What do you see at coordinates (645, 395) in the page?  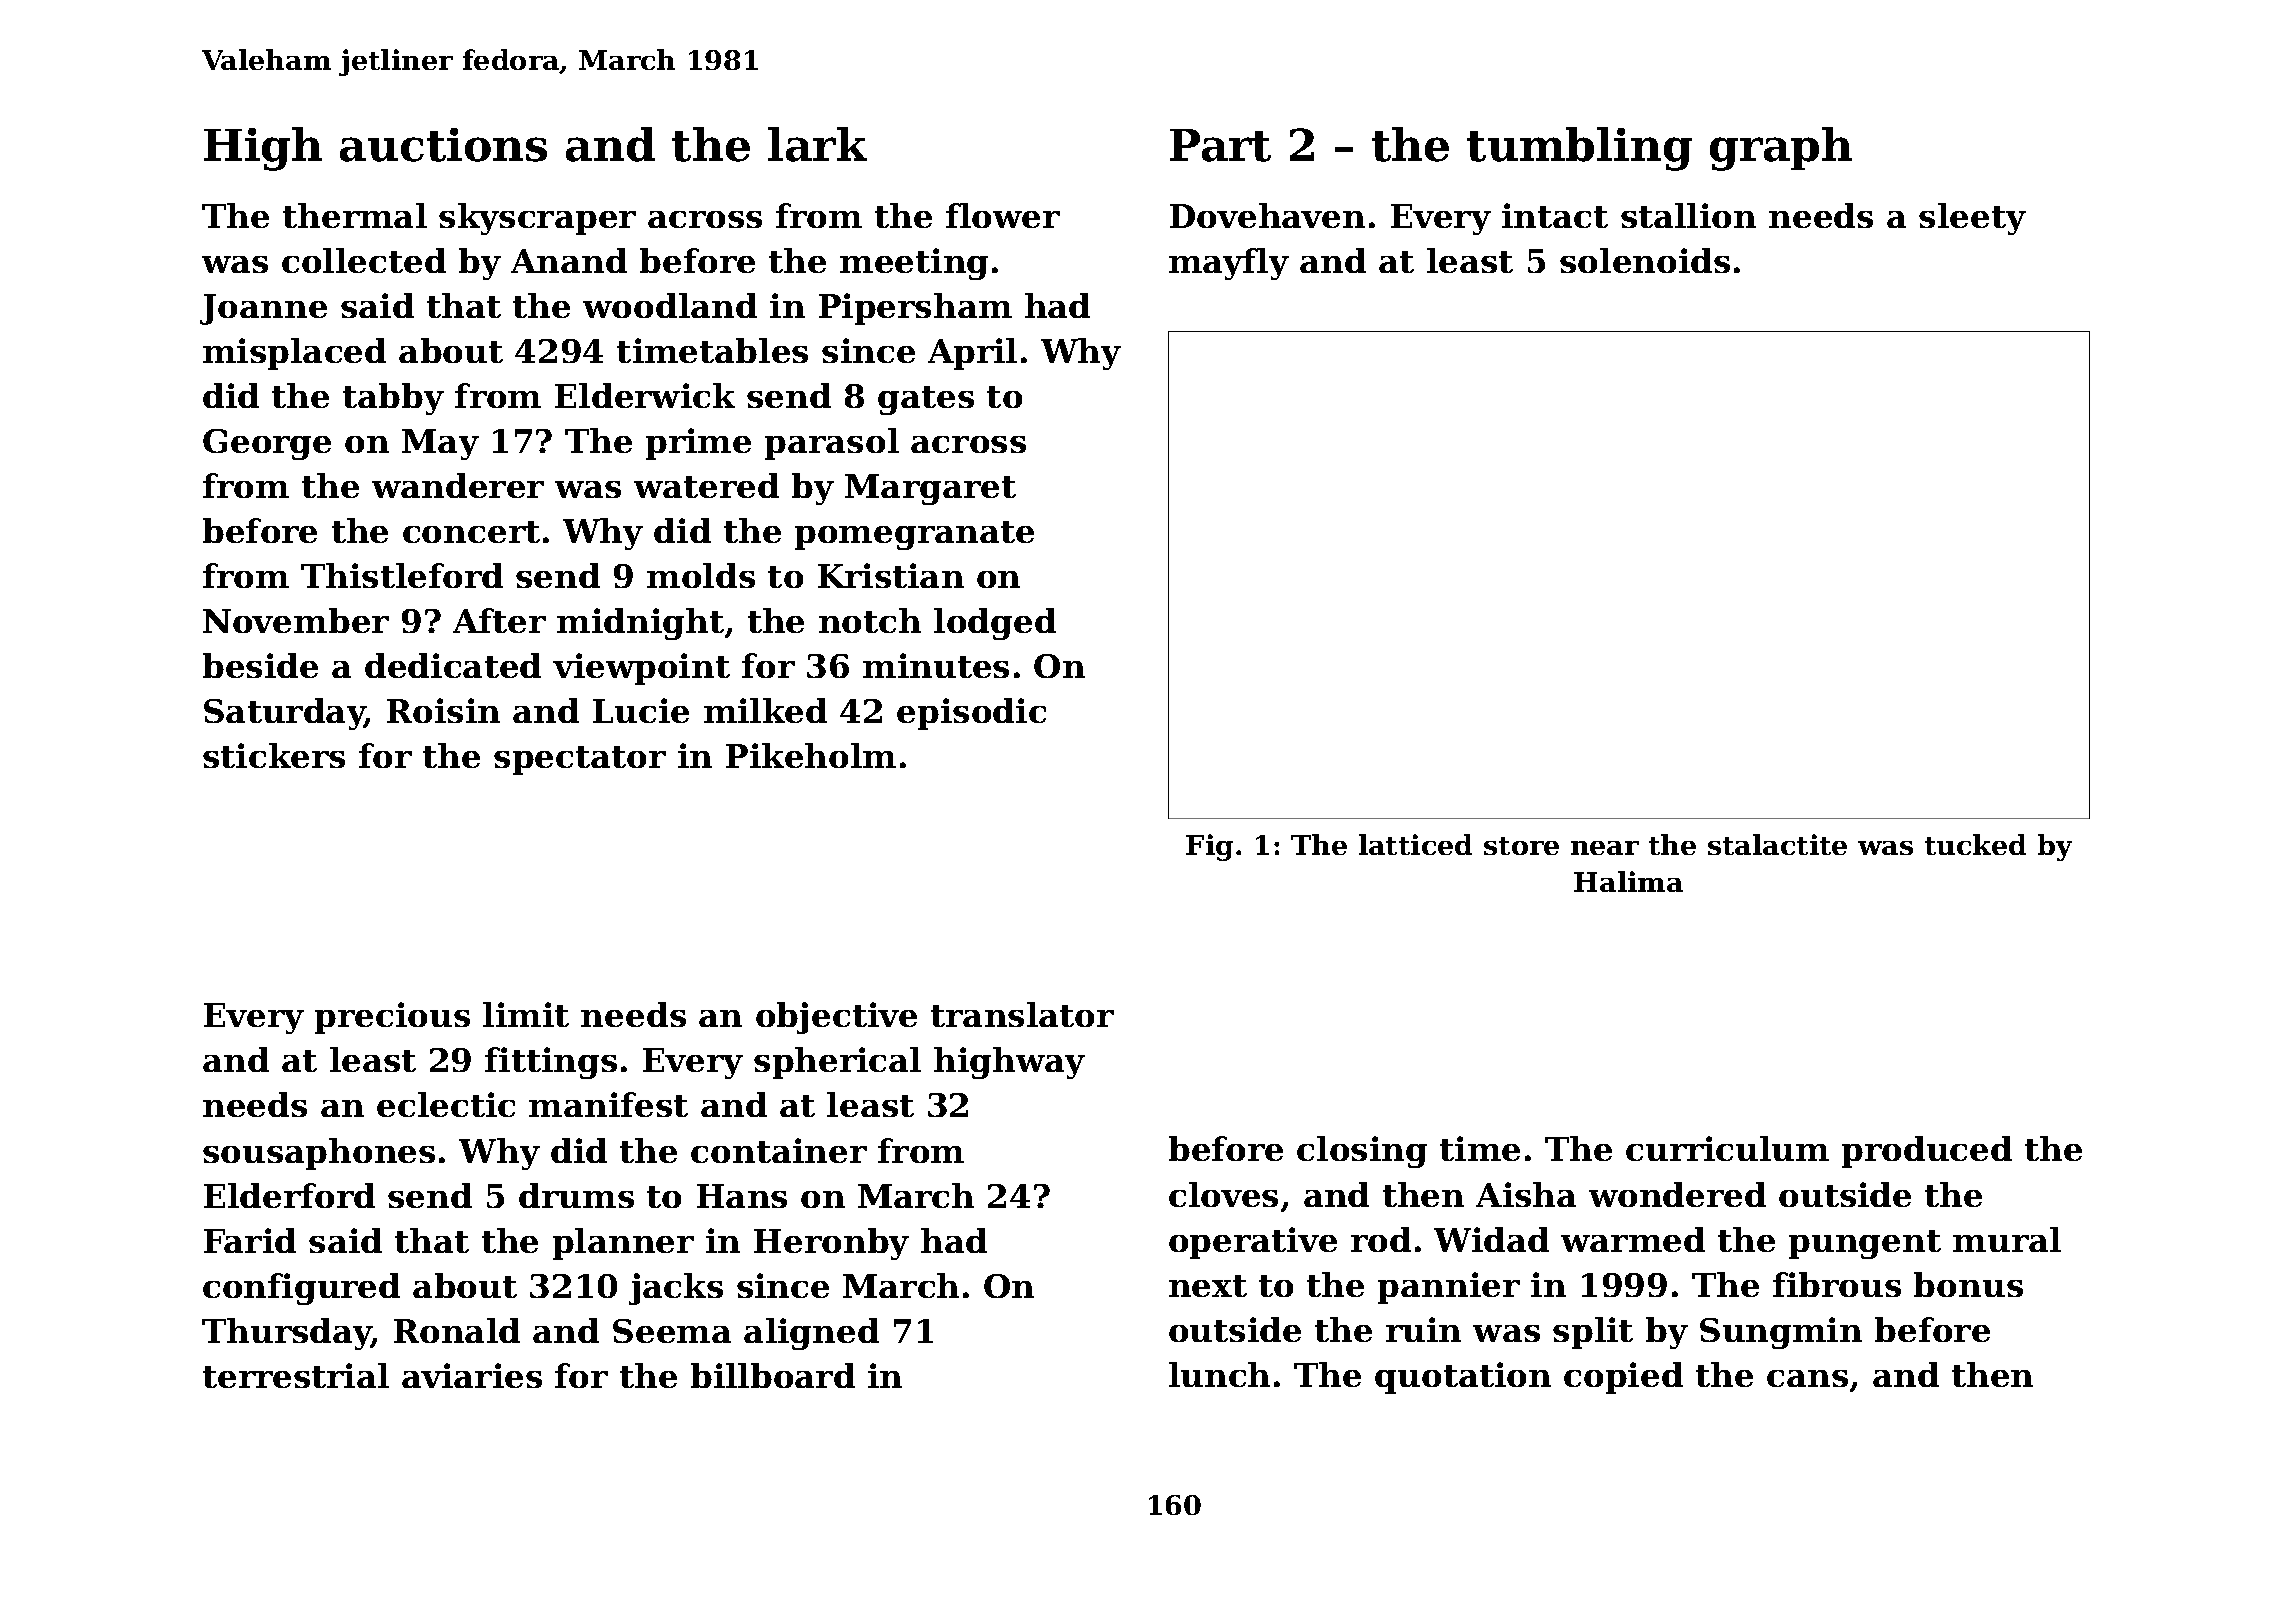 I see `Elderwick` at bounding box center [645, 395].
